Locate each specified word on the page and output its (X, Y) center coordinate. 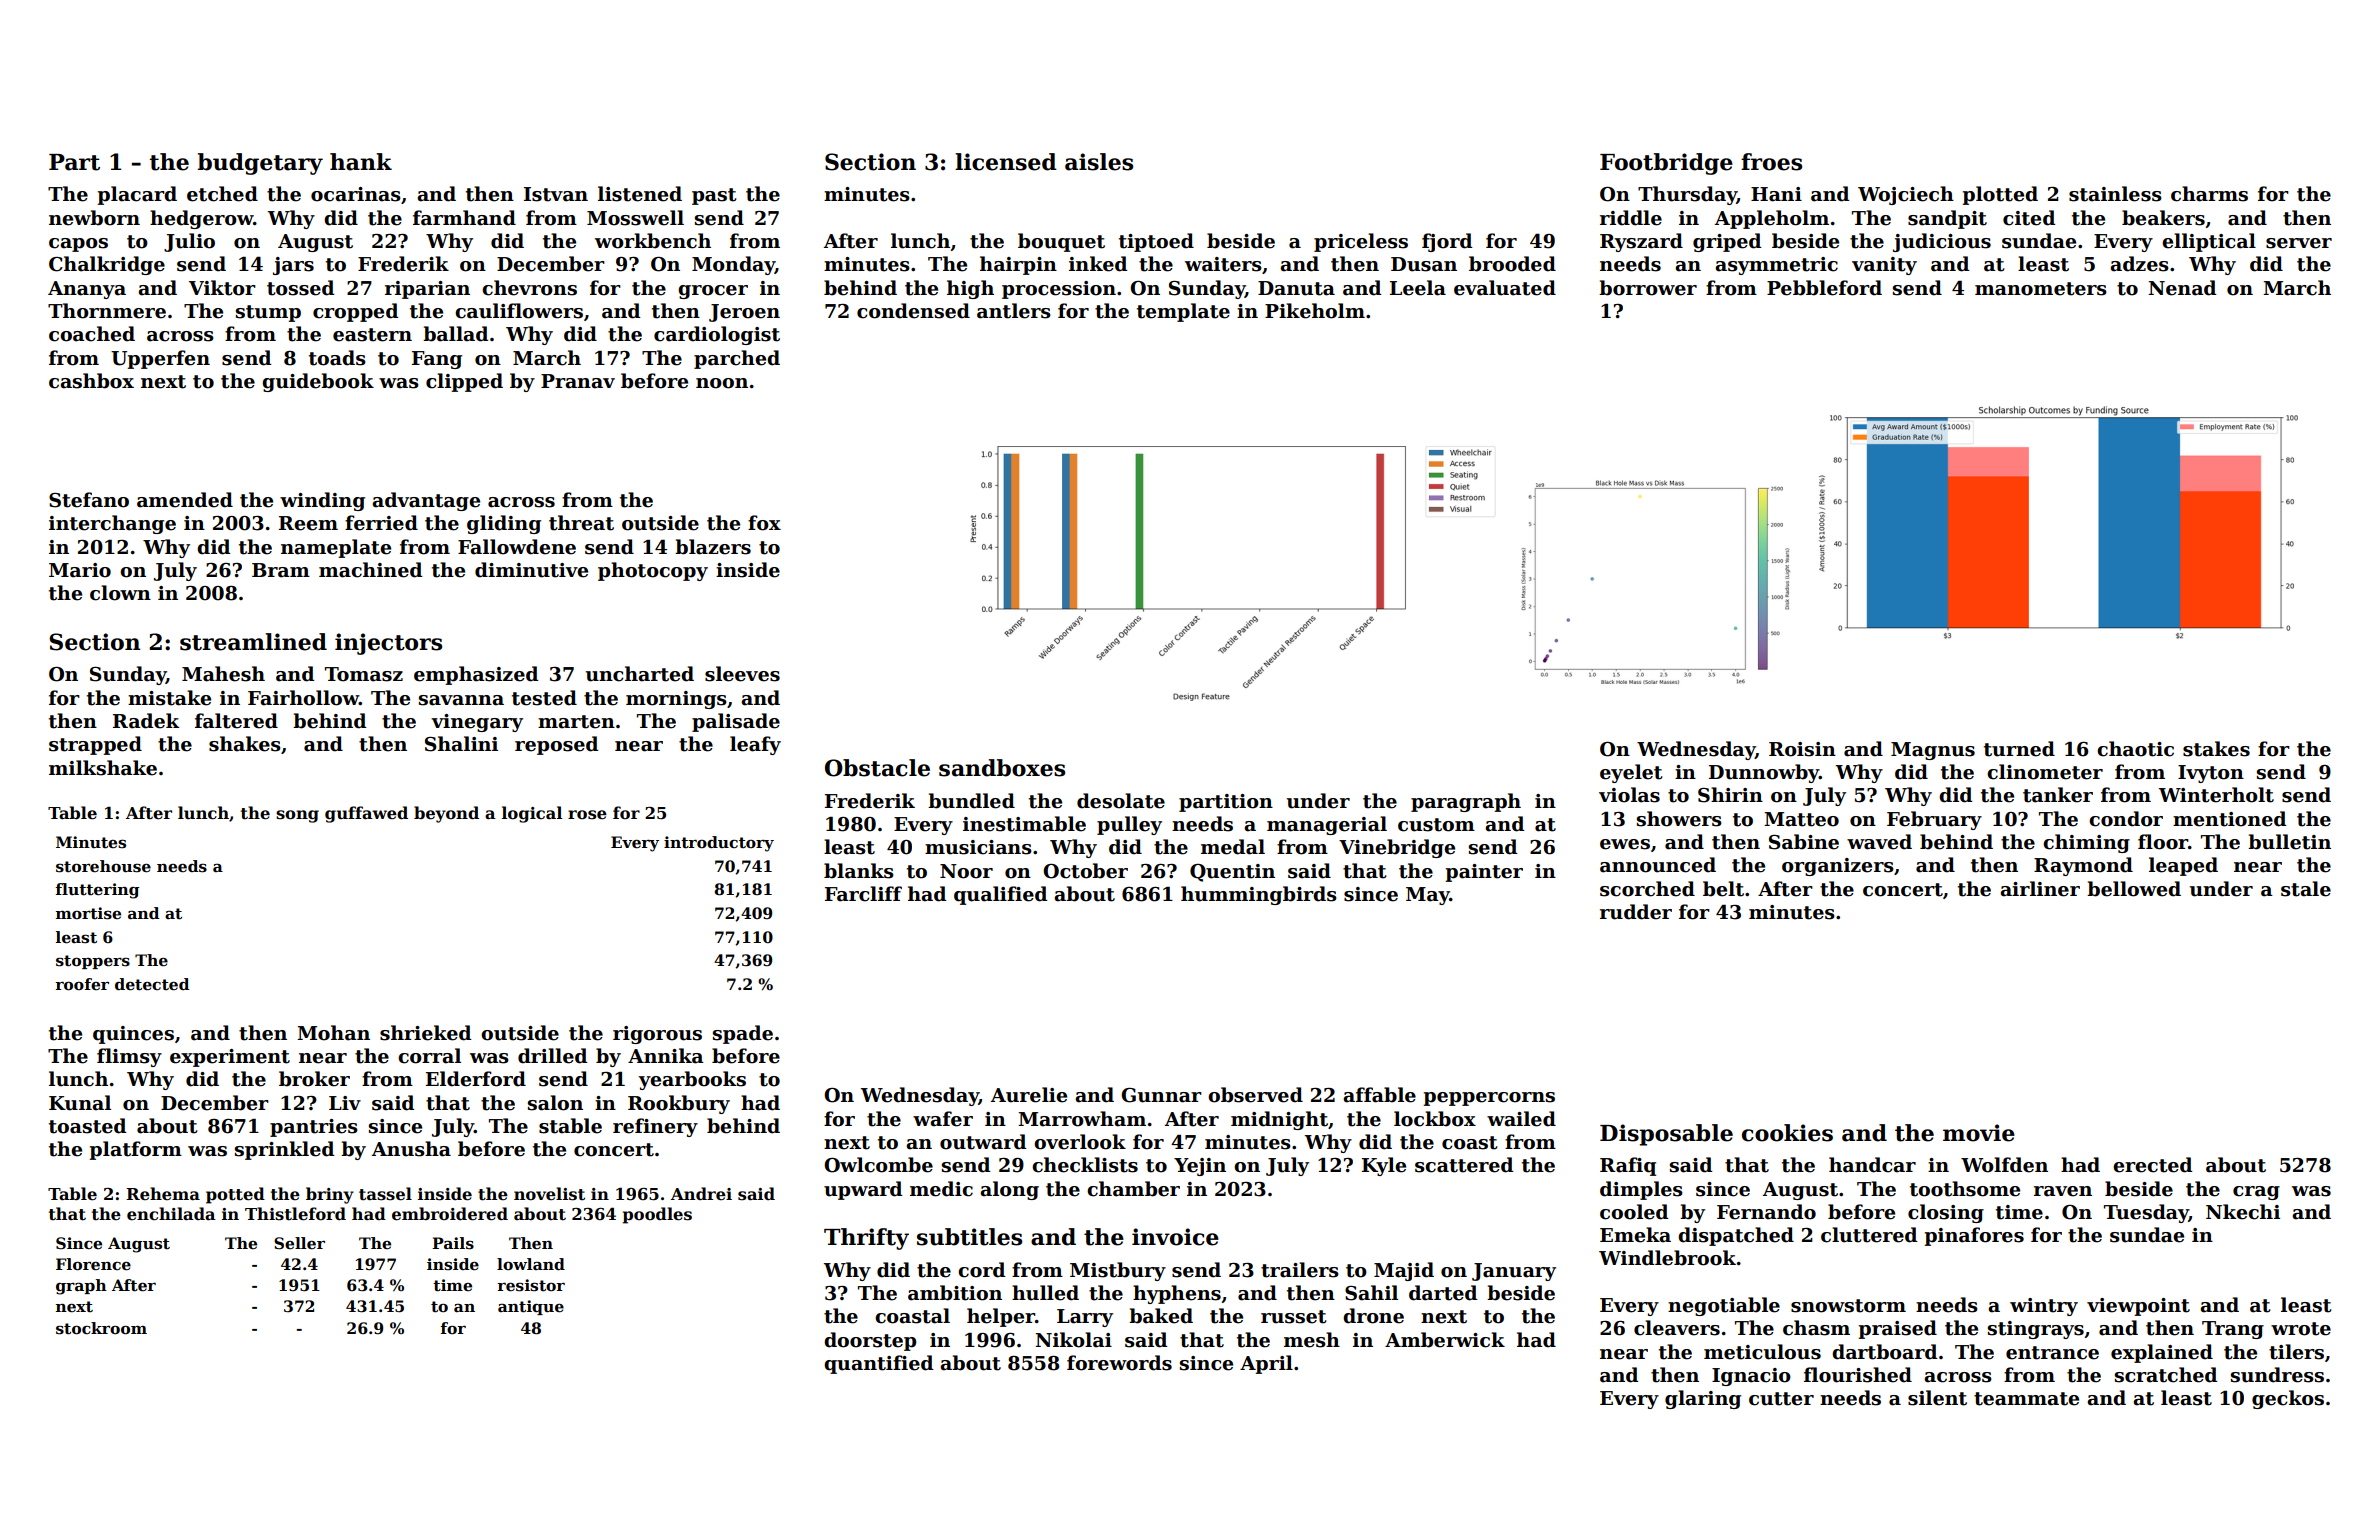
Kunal (80, 1103)
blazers (713, 547)
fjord (1447, 242)
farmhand (464, 218)
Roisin (1802, 749)
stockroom (101, 1328)
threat (581, 523)
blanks (859, 871)
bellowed (2134, 889)
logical (532, 814)
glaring (1703, 1399)
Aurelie (1029, 1095)
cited (2029, 218)
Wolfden (2004, 1165)
